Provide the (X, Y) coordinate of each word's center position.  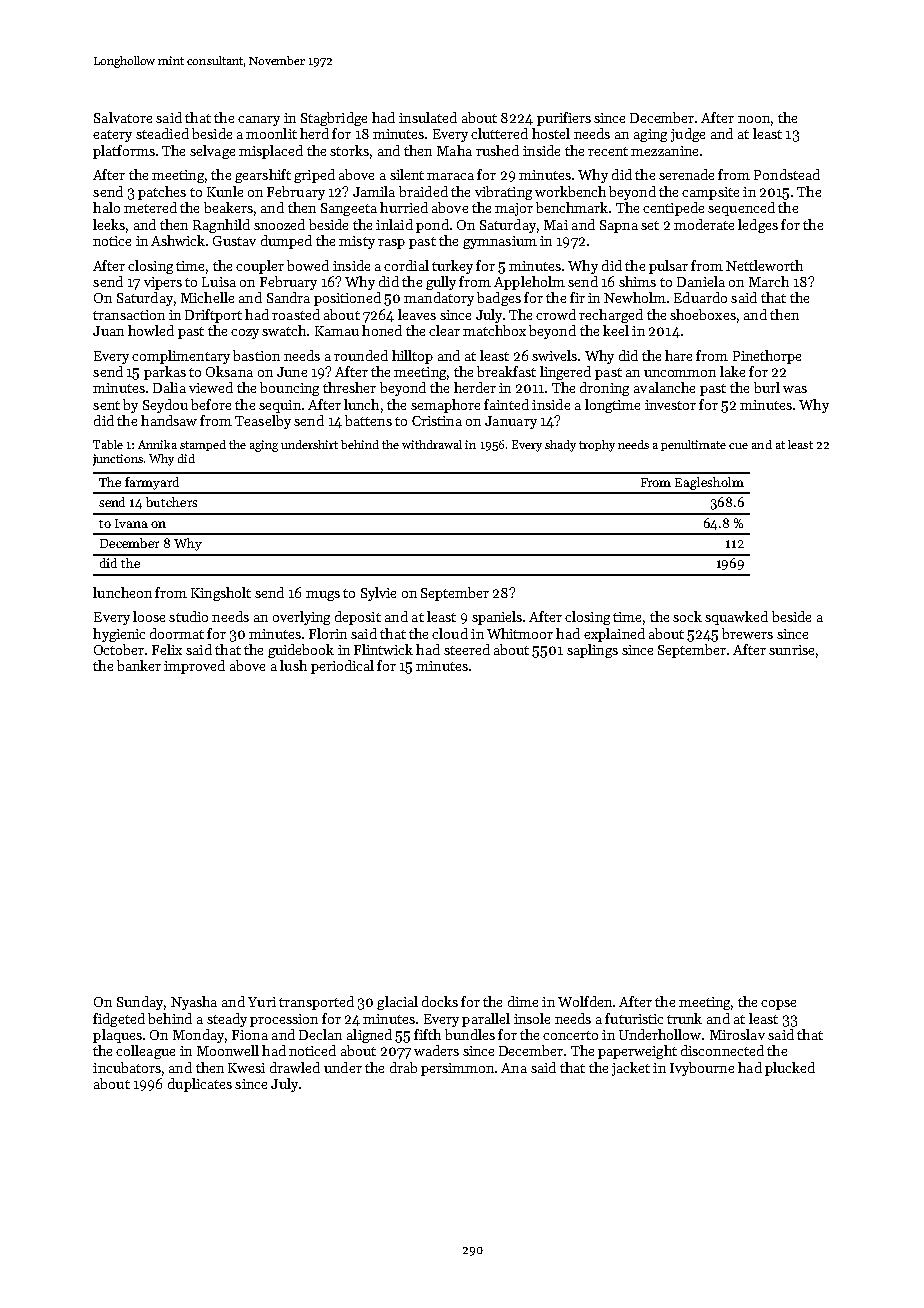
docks (440, 1001)
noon (754, 119)
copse (778, 1005)
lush (293, 665)
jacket (631, 1069)
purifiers (564, 119)
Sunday (140, 1003)
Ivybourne (702, 1069)
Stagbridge (334, 119)
